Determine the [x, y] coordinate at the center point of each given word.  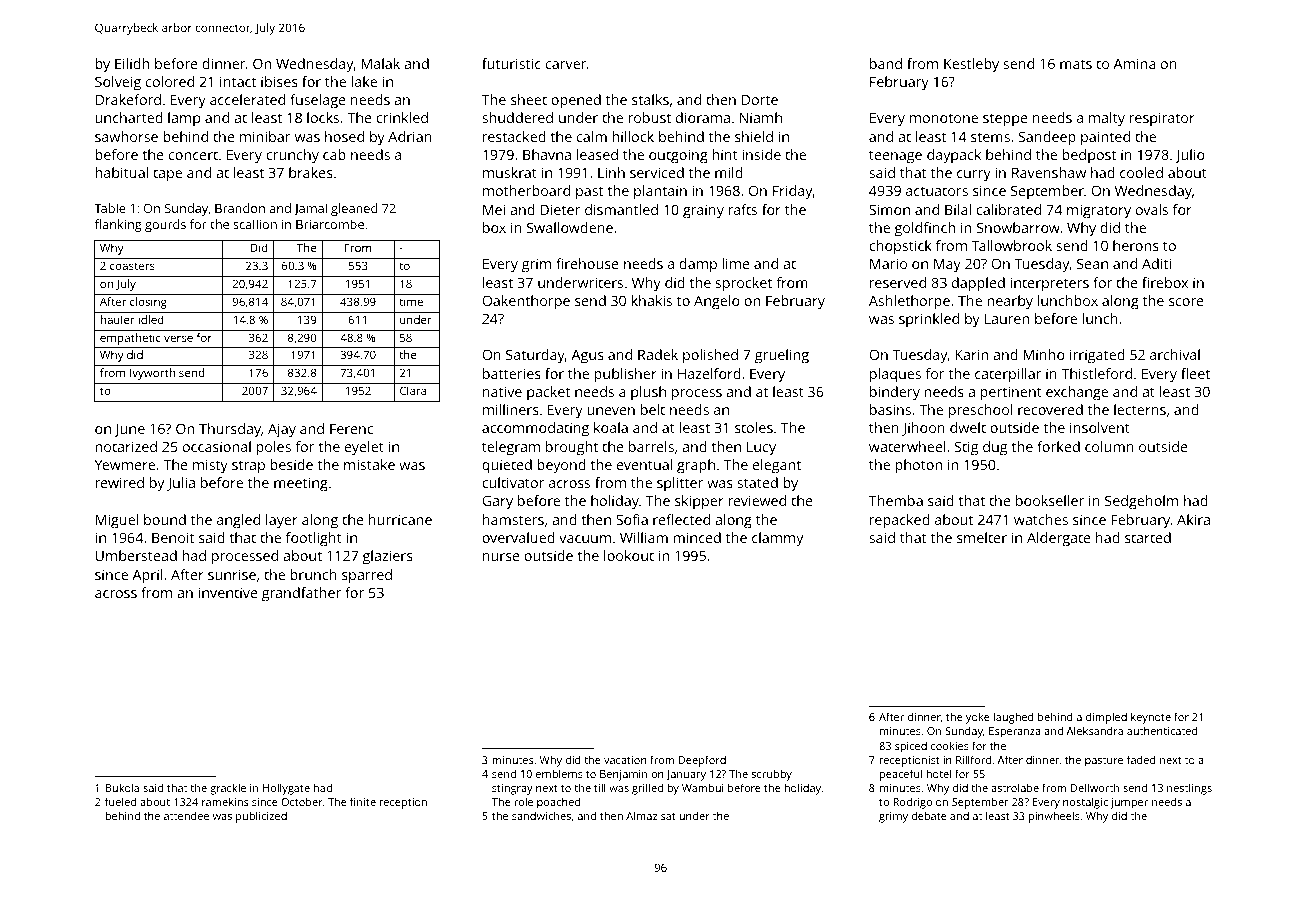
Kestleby [971, 65]
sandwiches [541, 815]
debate [929, 815]
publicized [261, 817]
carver [566, 65]
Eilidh [132, 63]
